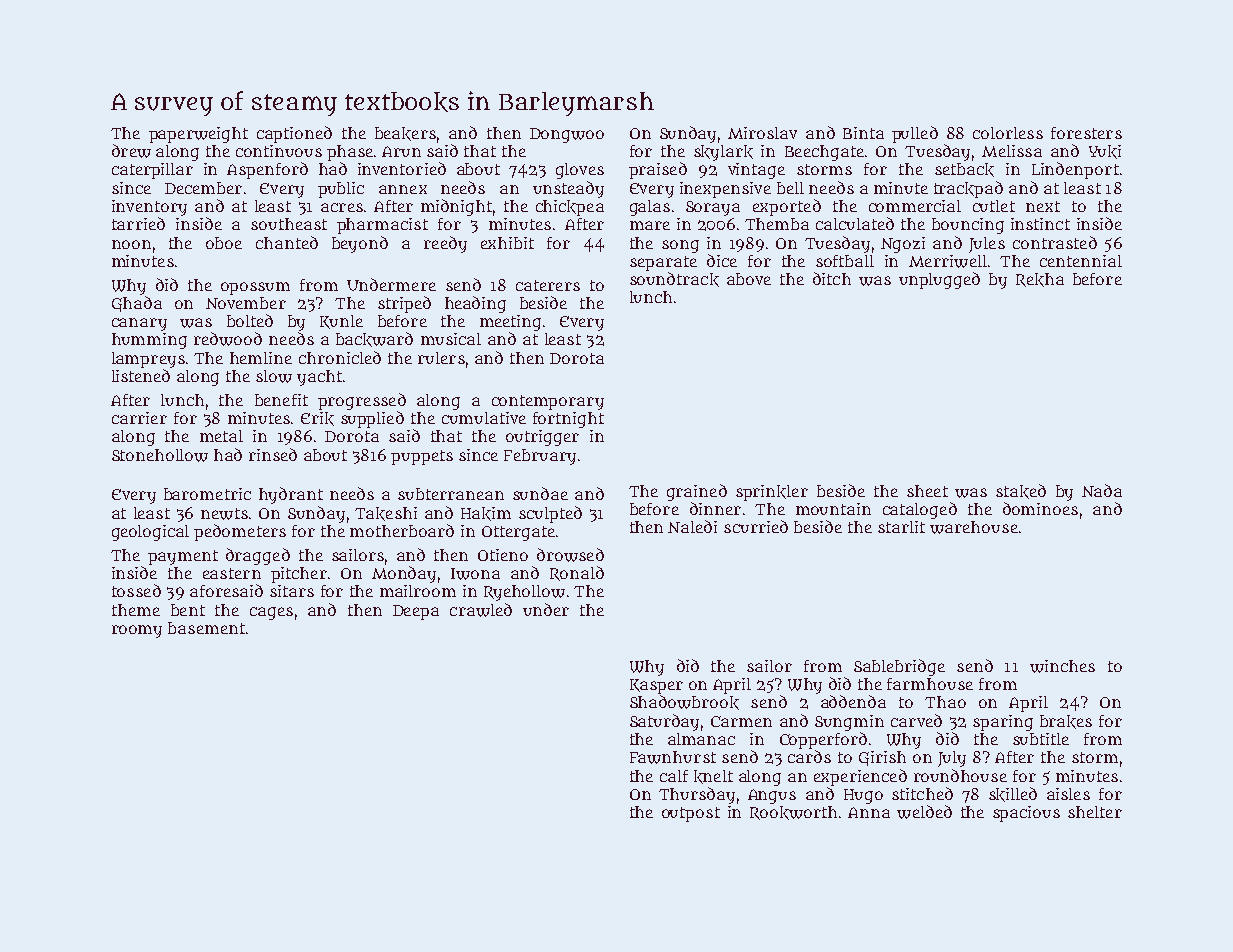 The image size is (1233, 952). What do you see at coordinates (674, 776) in the image?
I see `calf` at bounding box center [674, 776].
